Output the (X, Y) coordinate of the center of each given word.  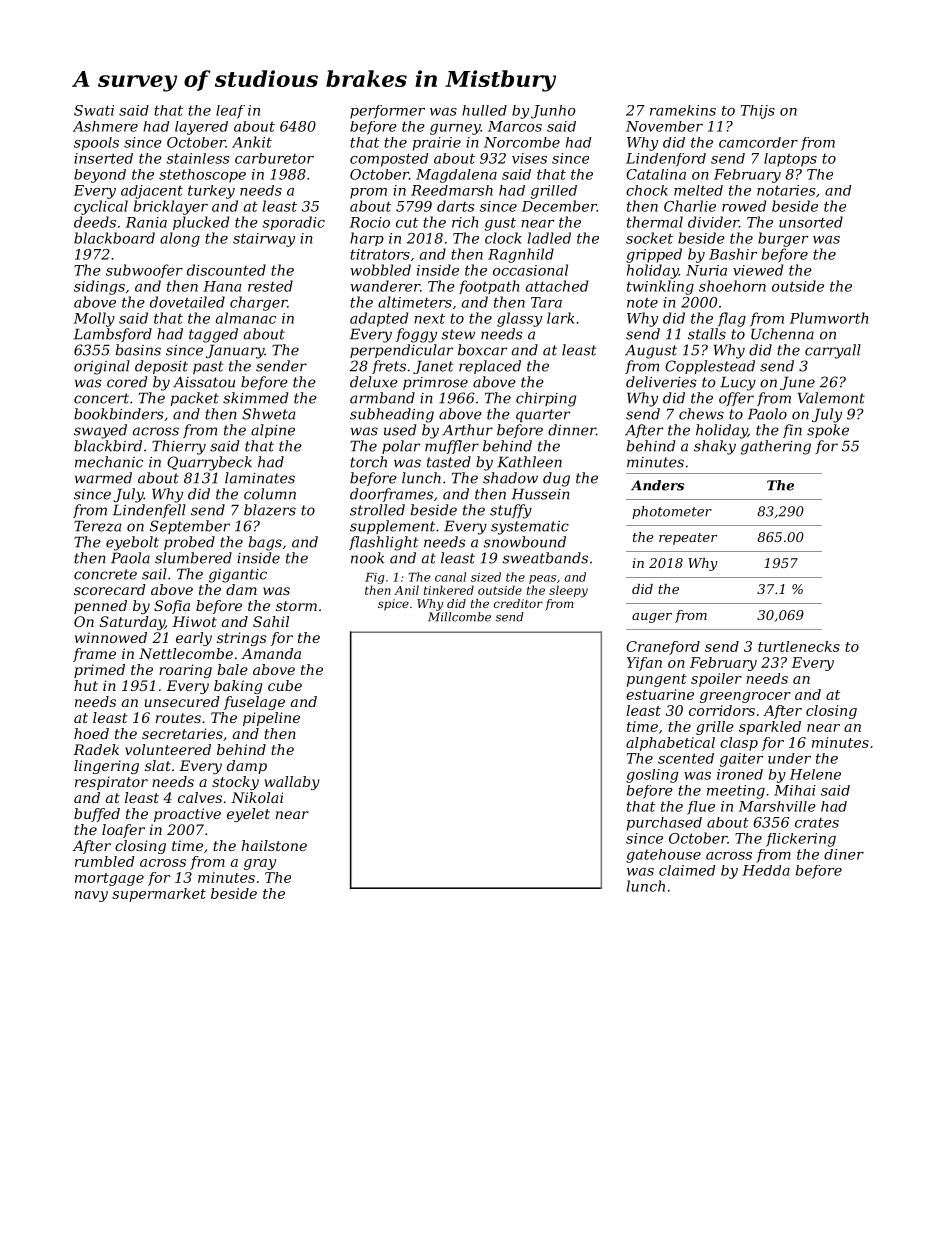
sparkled (770, 728)
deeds (95, 222)
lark (561, 318)
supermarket (159, 895)
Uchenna (782, 334)
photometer (672, 512)
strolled (377, 510)
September (190, 527)
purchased (664, 824)
